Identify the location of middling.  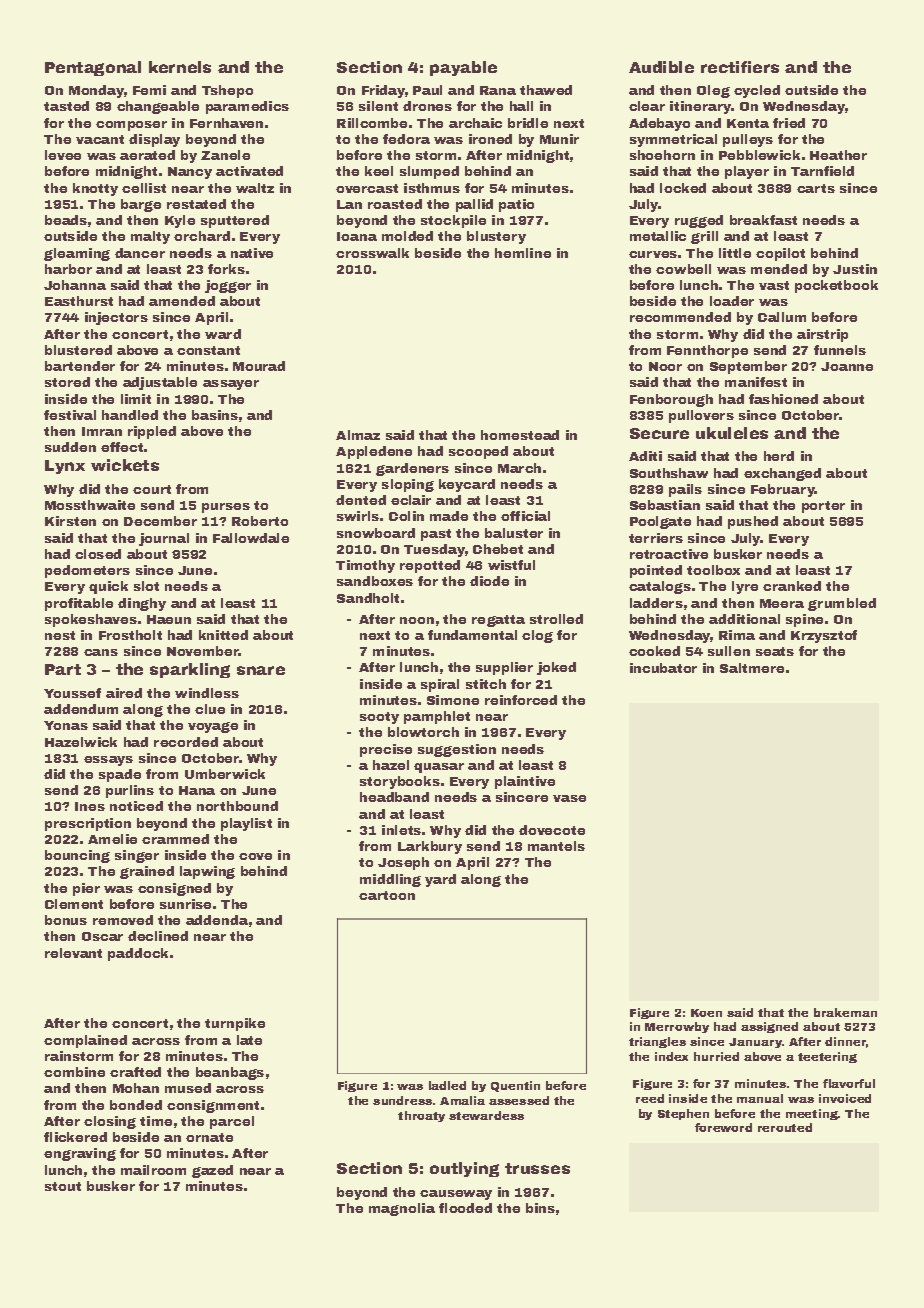
(390, 880).
